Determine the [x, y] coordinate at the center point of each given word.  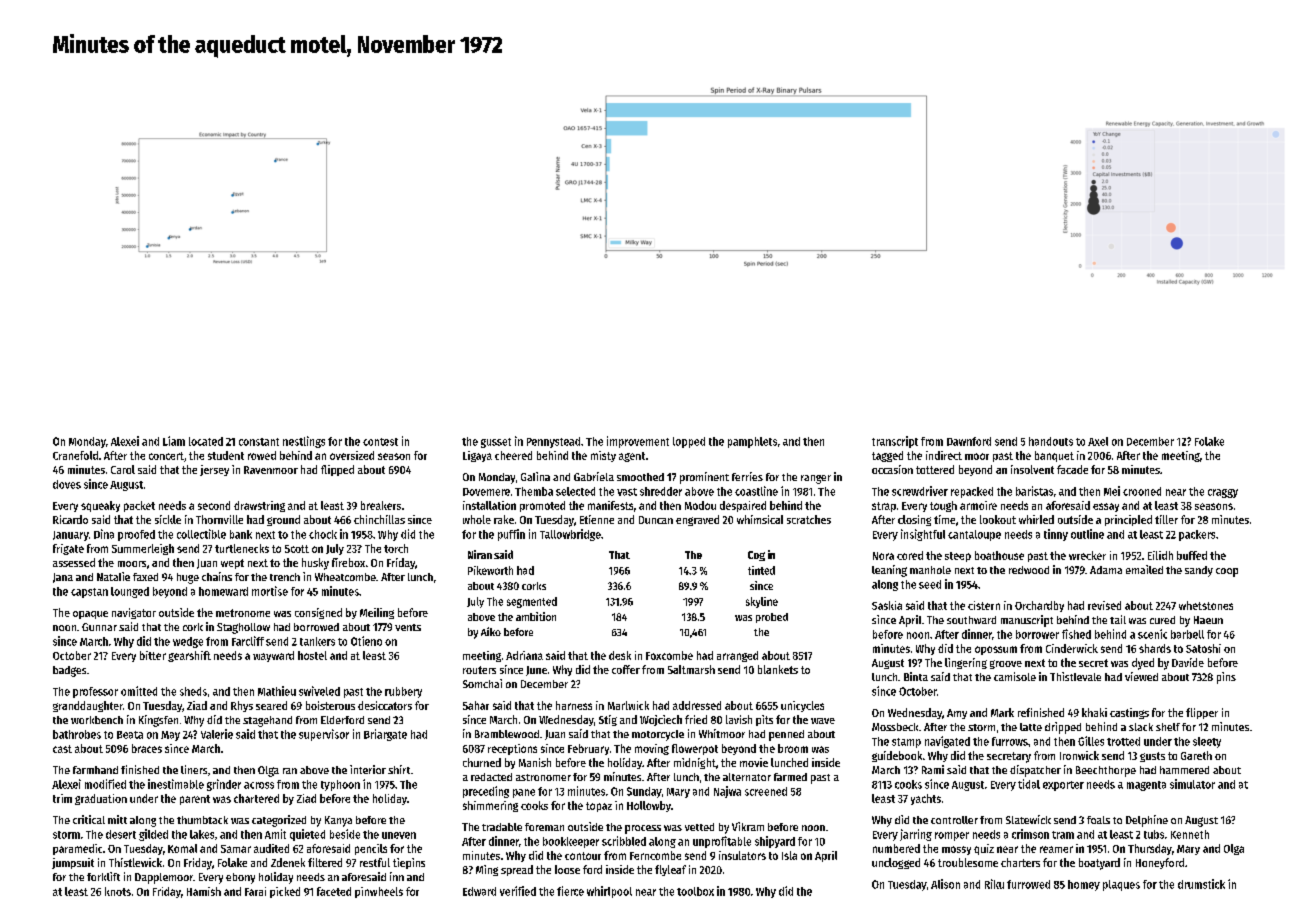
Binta [916, 676]
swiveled [319, 691]
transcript [895, 442]
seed [930, 584]
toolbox [695, 891]
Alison [945, 884]
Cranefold [75, 455]
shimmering [490, 806]
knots [118, 891]
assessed [74, 562]
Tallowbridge [570, 535]
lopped [689, 442]
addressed [697, 705]
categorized [279, 821]
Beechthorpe [1106, 771]
